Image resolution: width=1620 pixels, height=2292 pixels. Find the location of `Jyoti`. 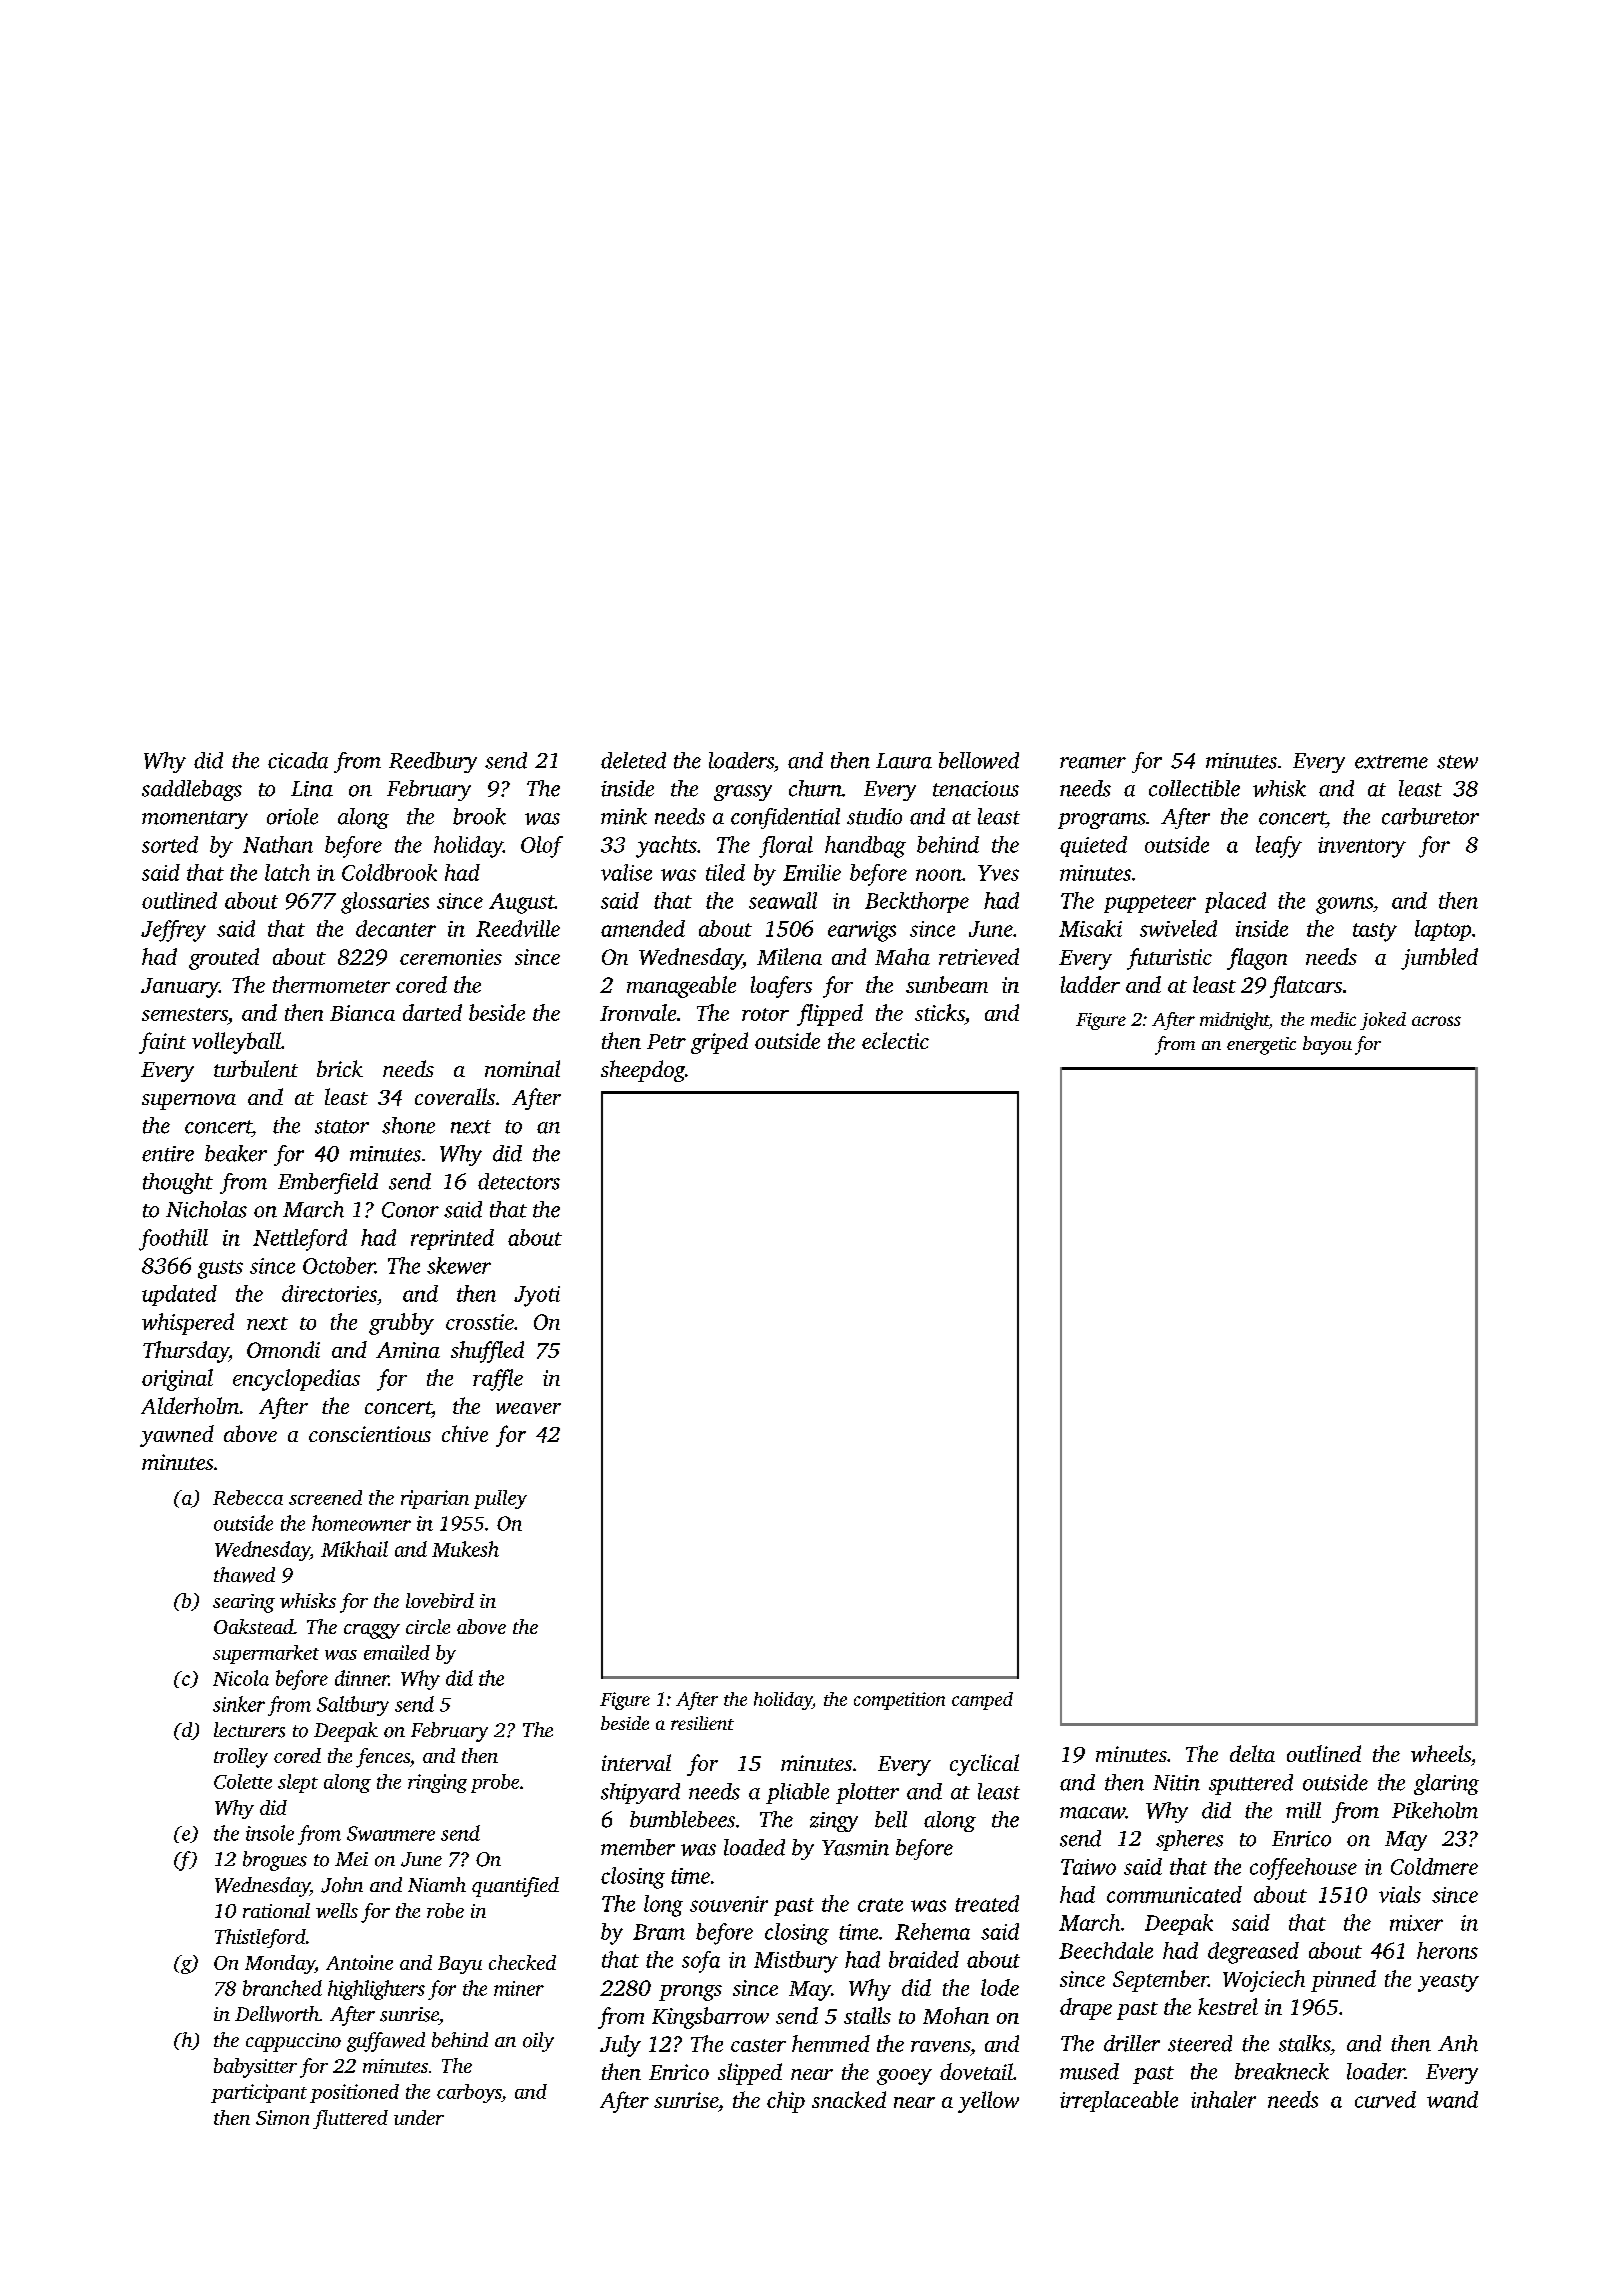

Jyoti is located at coordinates (537, 1296).
